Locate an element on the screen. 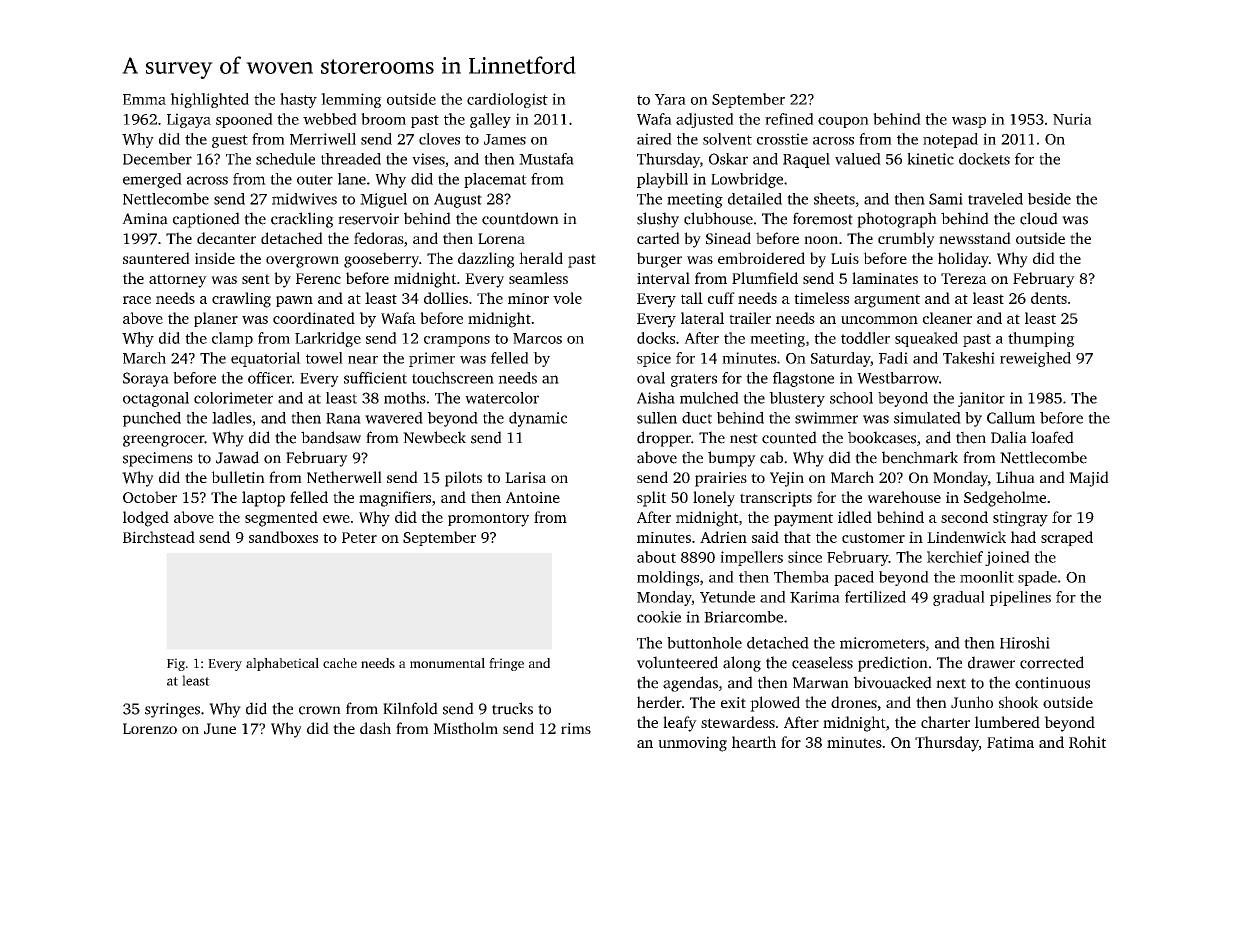 This screenshot has height=952, width=1233. highlighted is located at coordinates (209, 100).
